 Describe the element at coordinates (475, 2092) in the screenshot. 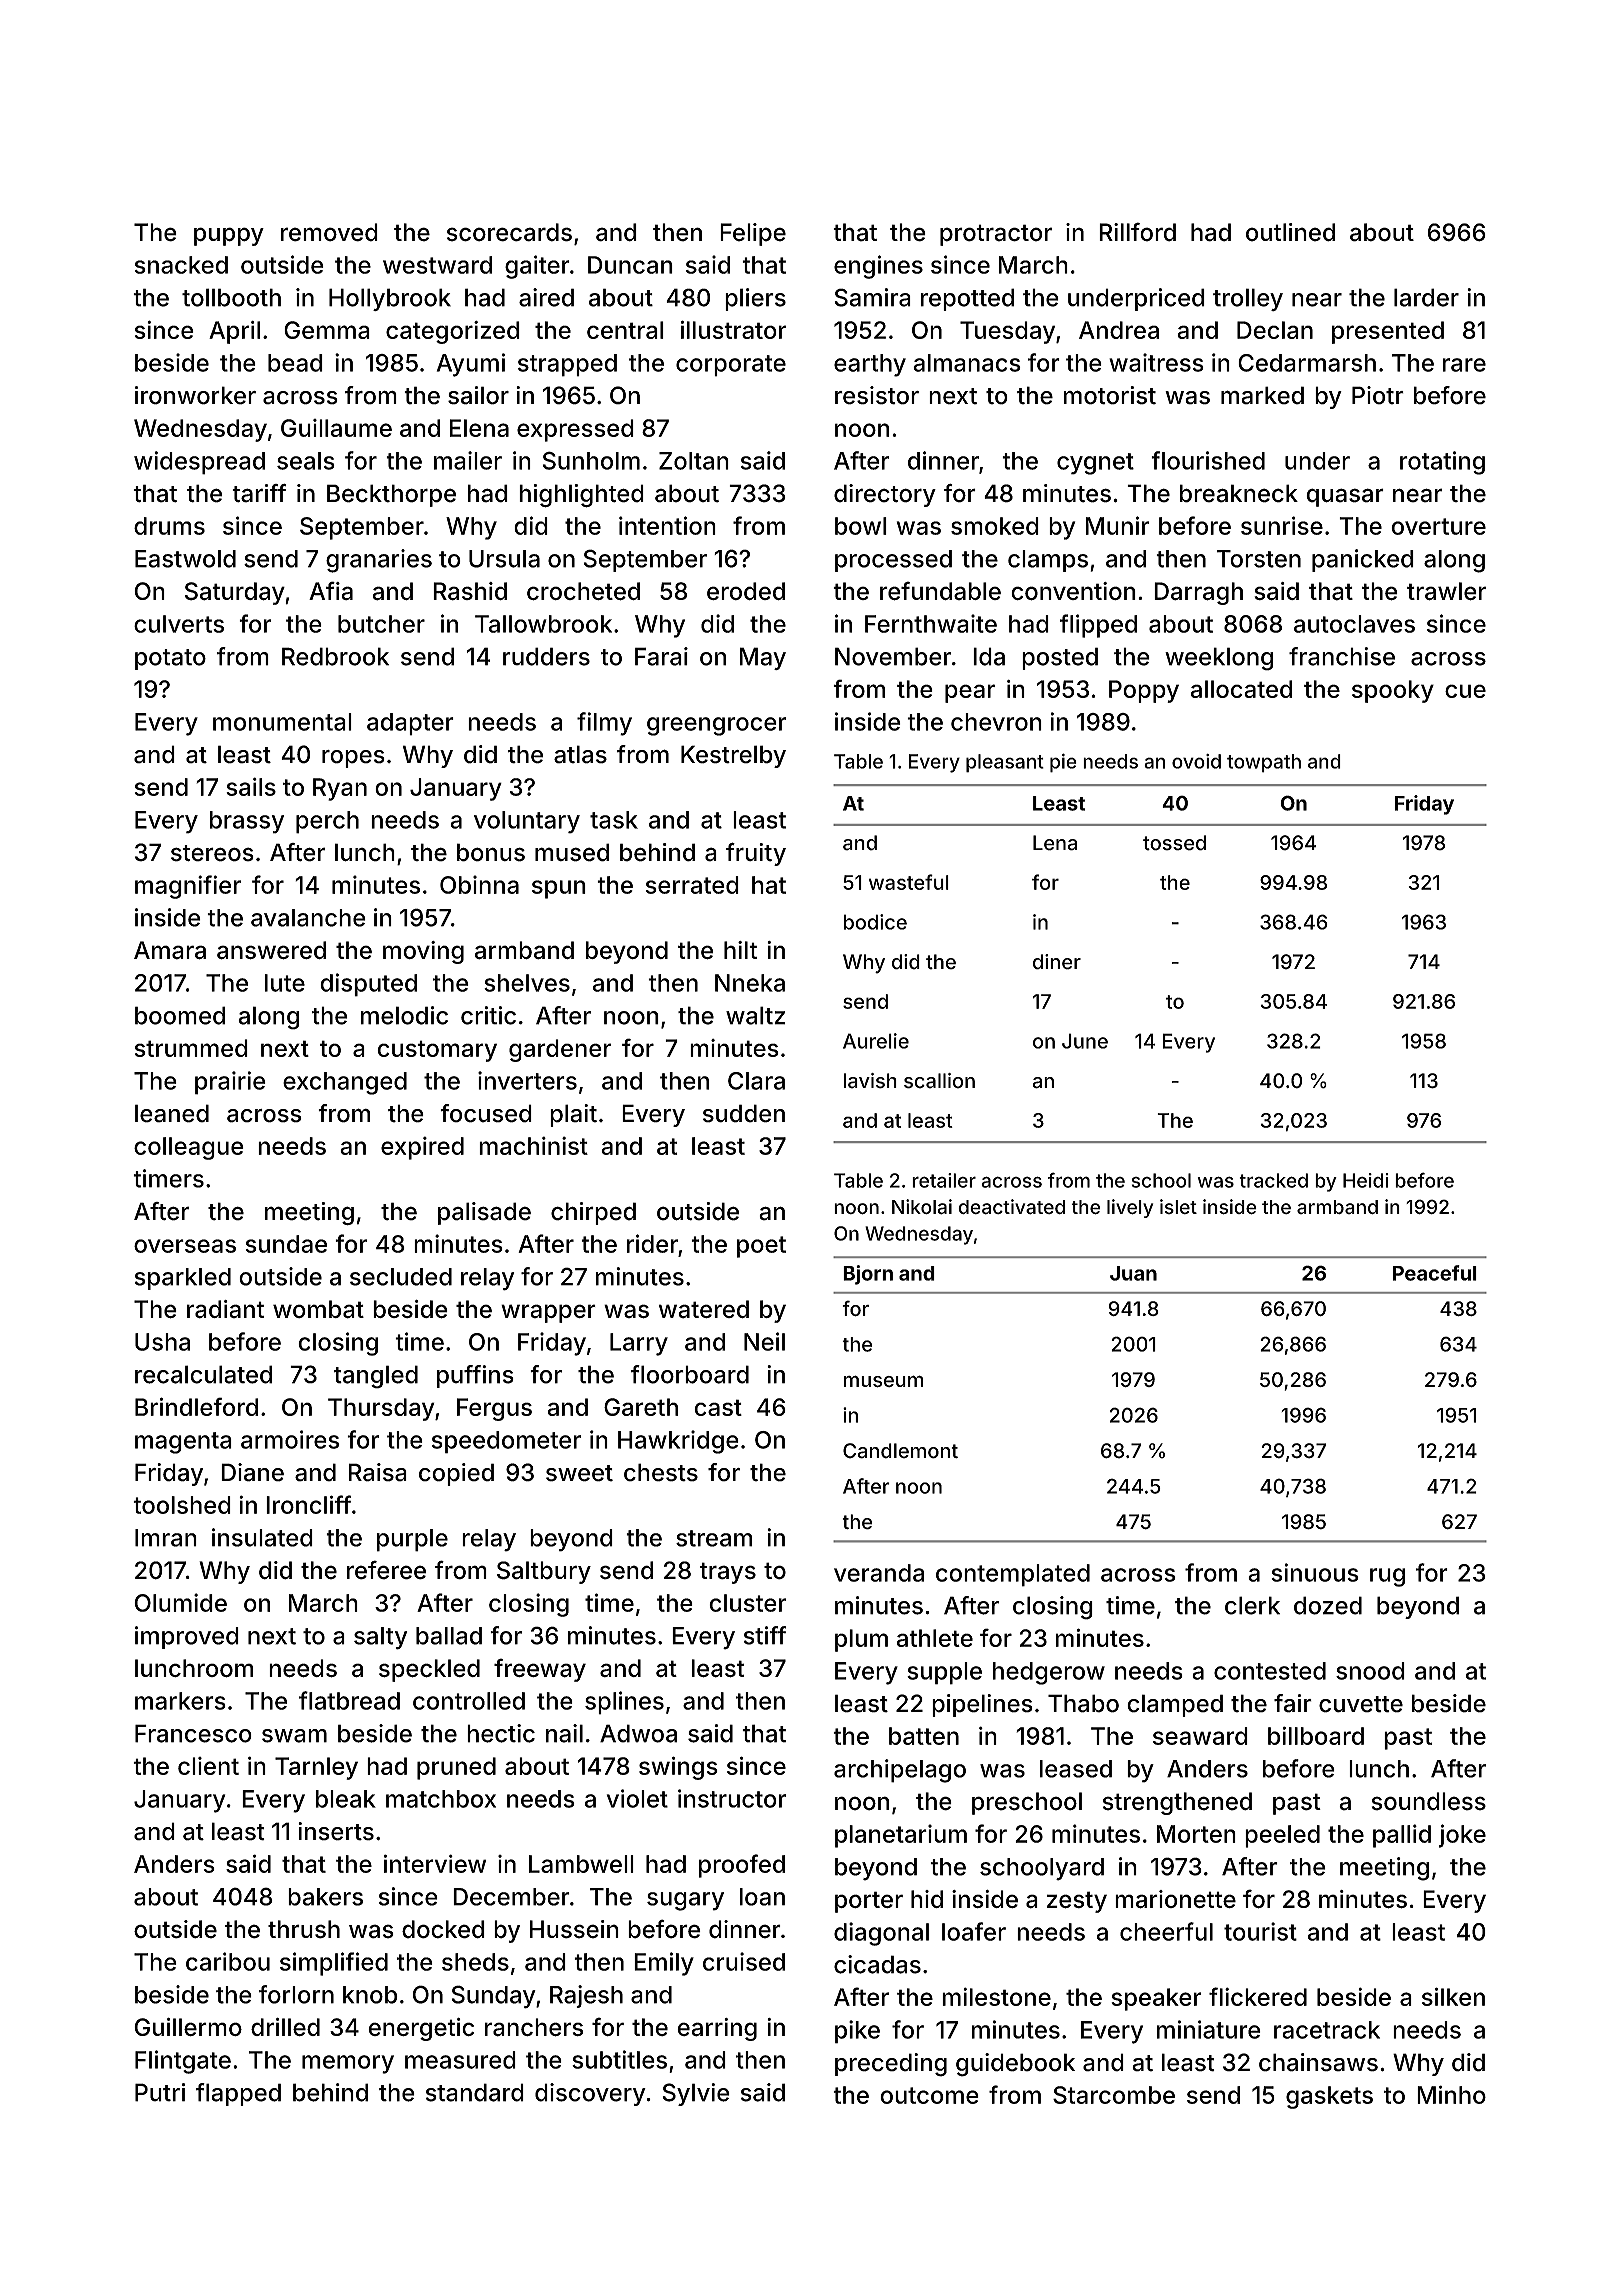

I see `standard` at that location.
